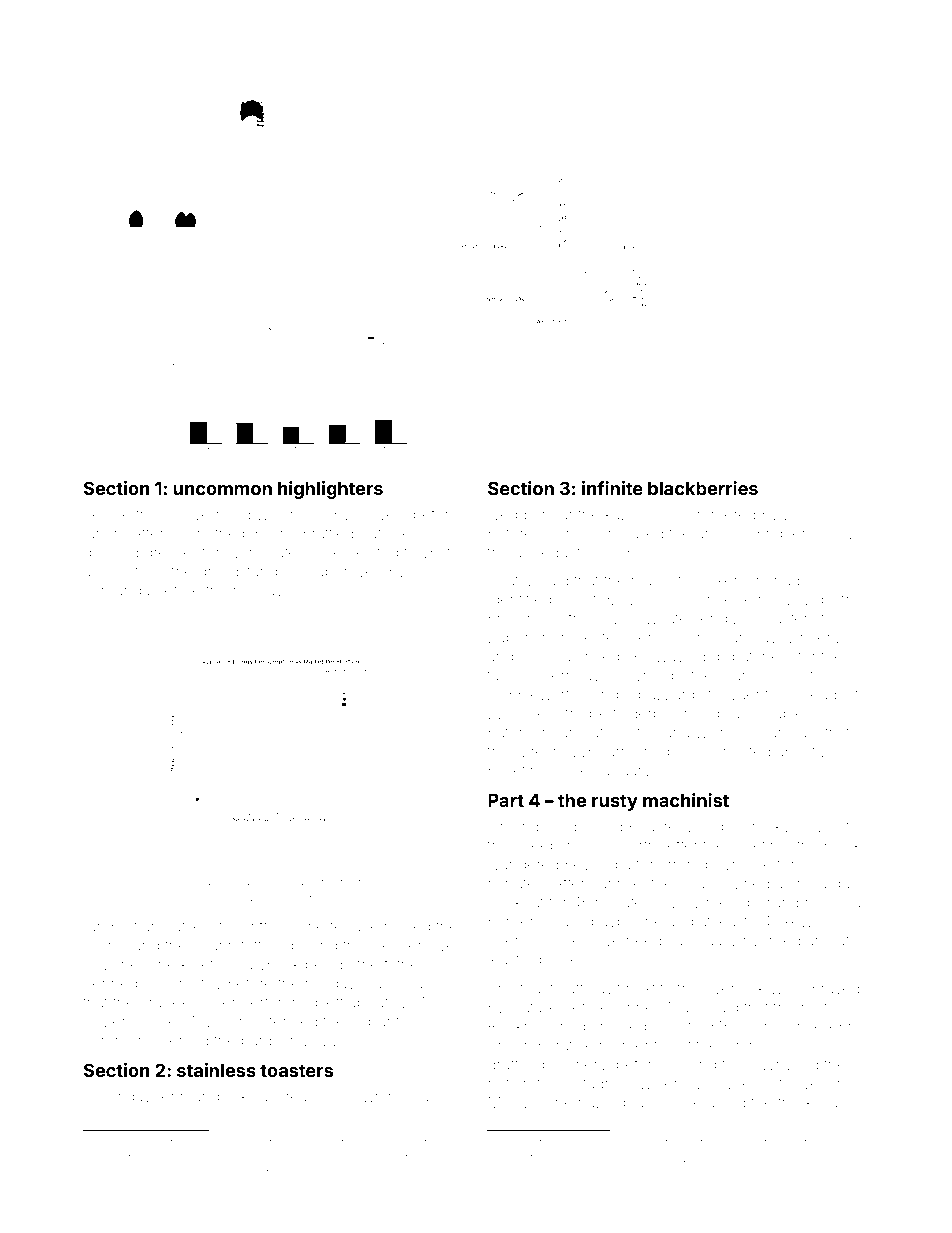 The width and height of the image is (952, 1233). Describe the element at coordinates (694, 828) in the image. I see `recycled` at that location.
